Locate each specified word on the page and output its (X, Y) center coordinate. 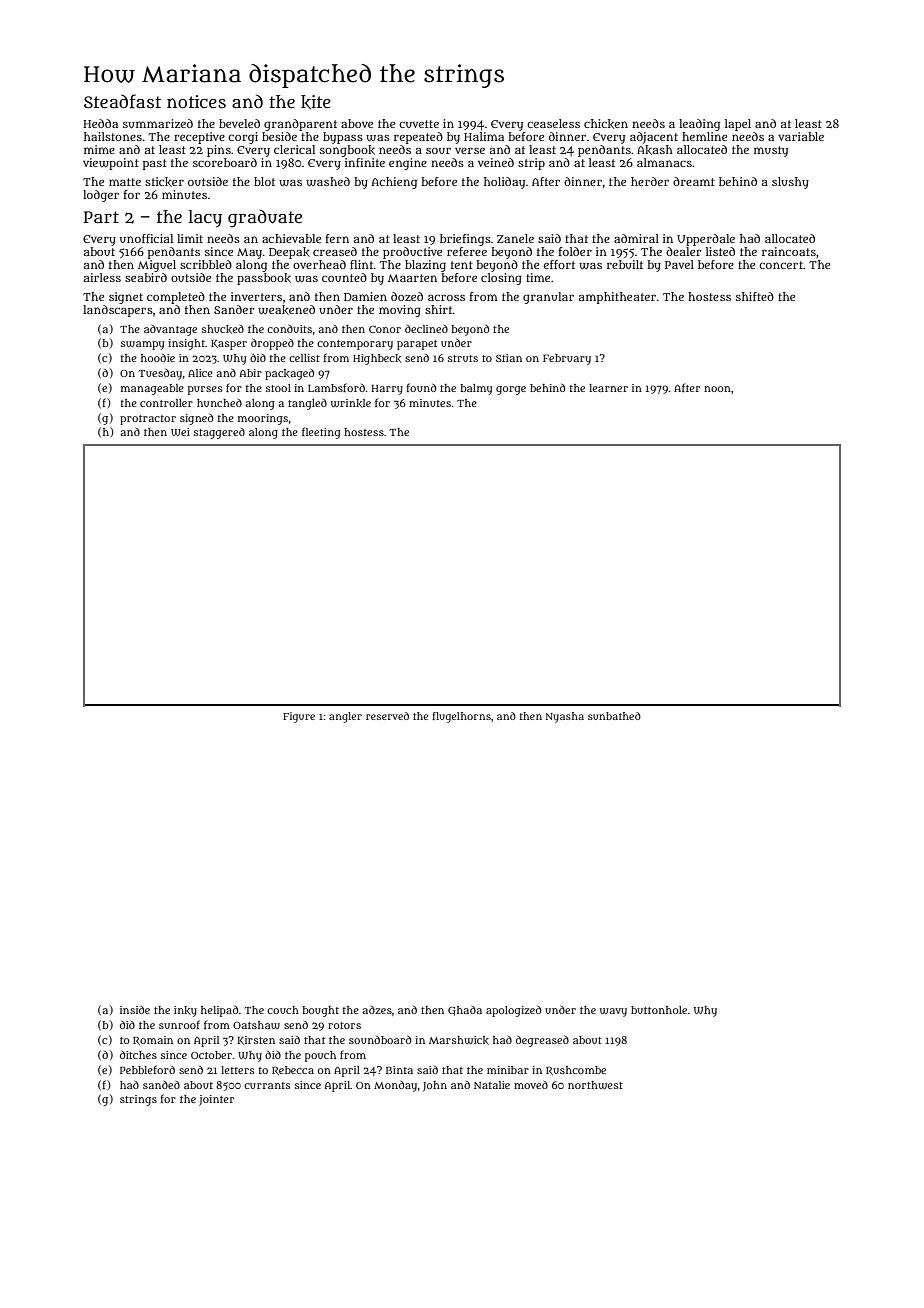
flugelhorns (461, 717)
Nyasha (565, 717)
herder (650, 181)
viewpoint (111, 164)
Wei (180, 432)
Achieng (394, 183)
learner (608, 388)
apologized (513, 1011)
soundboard (380, 1040)
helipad (219, 1011)
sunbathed (614, 716)
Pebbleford (147, 1069)
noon (717, 389)
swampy (142, 345)
